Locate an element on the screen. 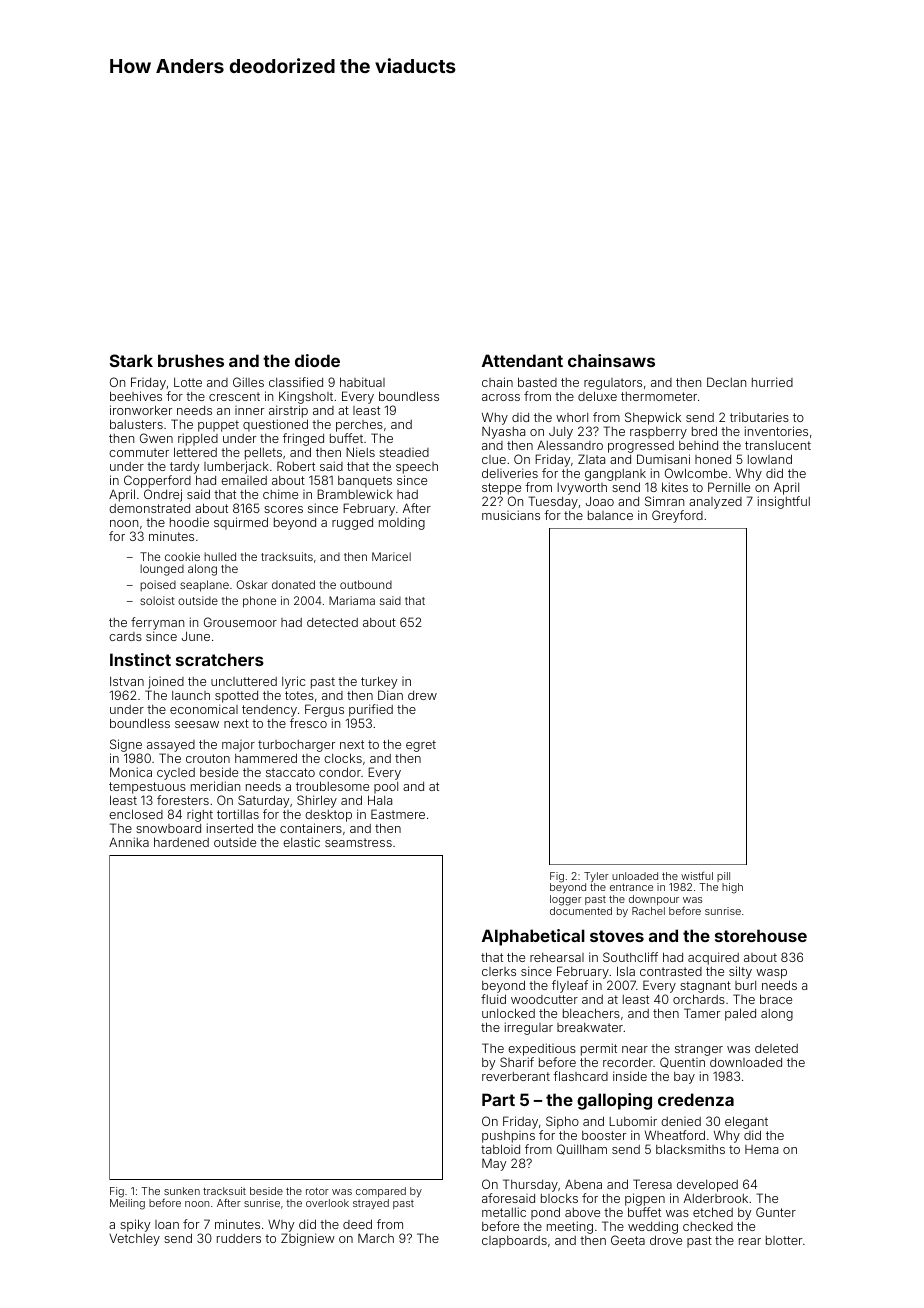 The image size is (924, 1308). Vetchley is located at coordinates (134, 1240).
